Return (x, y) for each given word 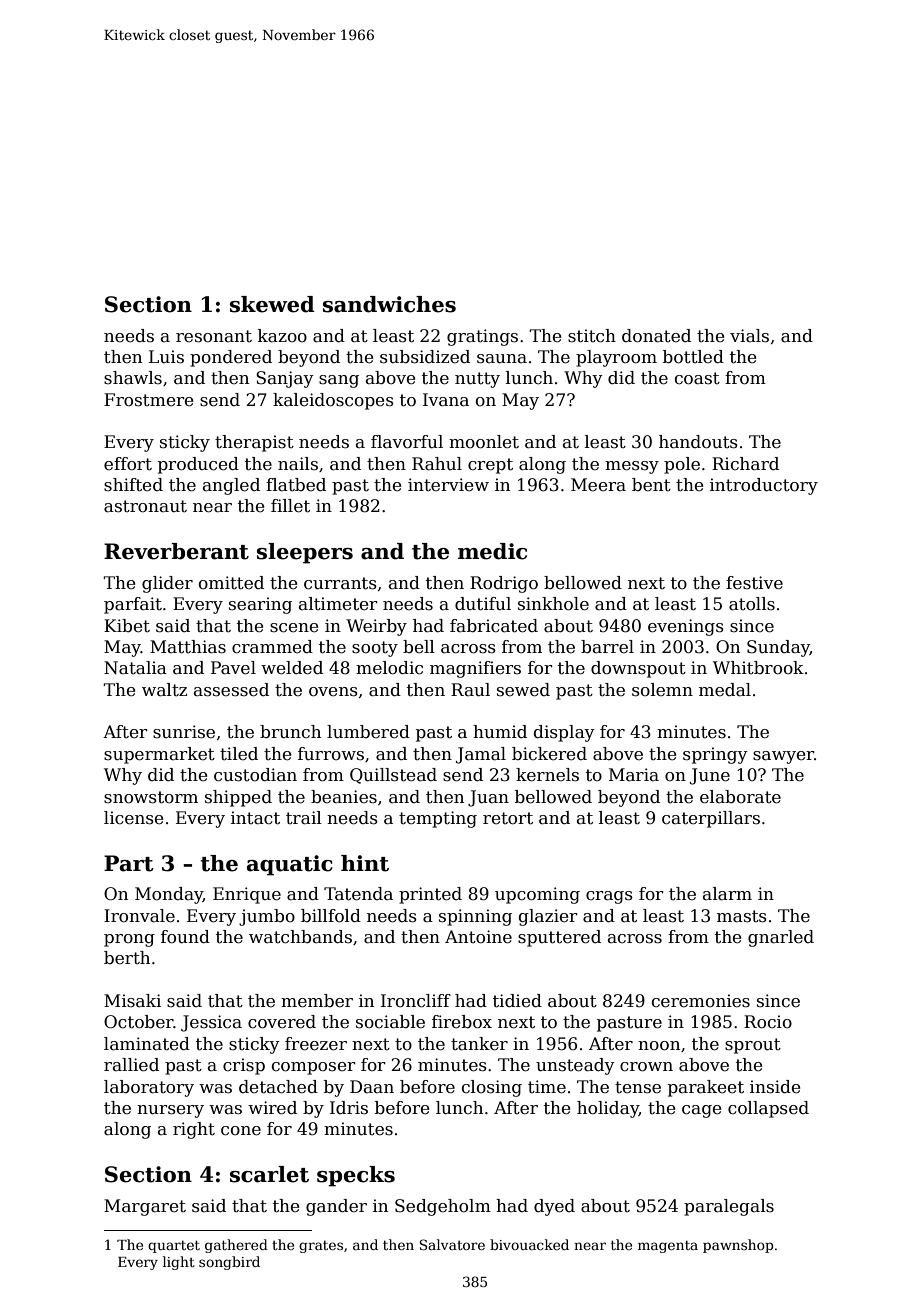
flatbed (296, 485)
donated (656, 336)
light (179, 1263)
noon (659, 1046)
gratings (482, 337)
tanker (479, 1044)
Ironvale (139, 916)
